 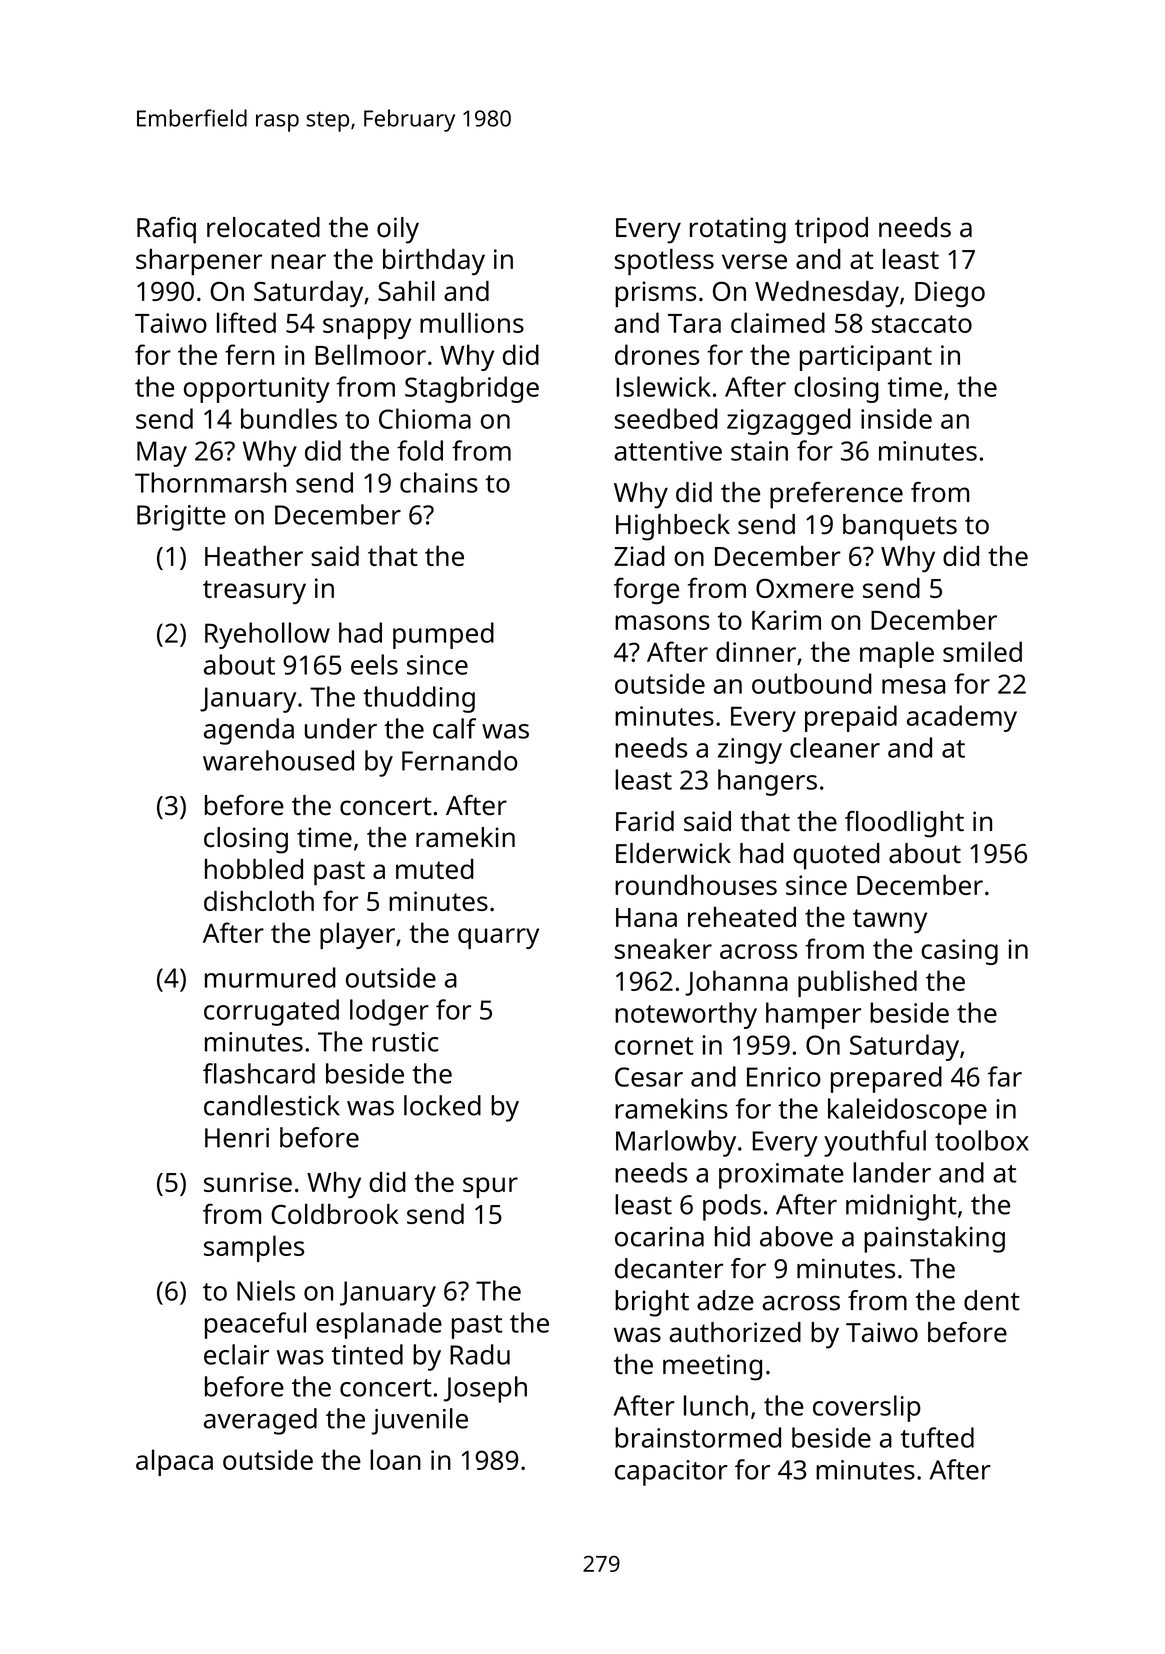 What do you see at coordinates (896, 418) in the document?
I see `inside` at bounding box center [896, 418].
